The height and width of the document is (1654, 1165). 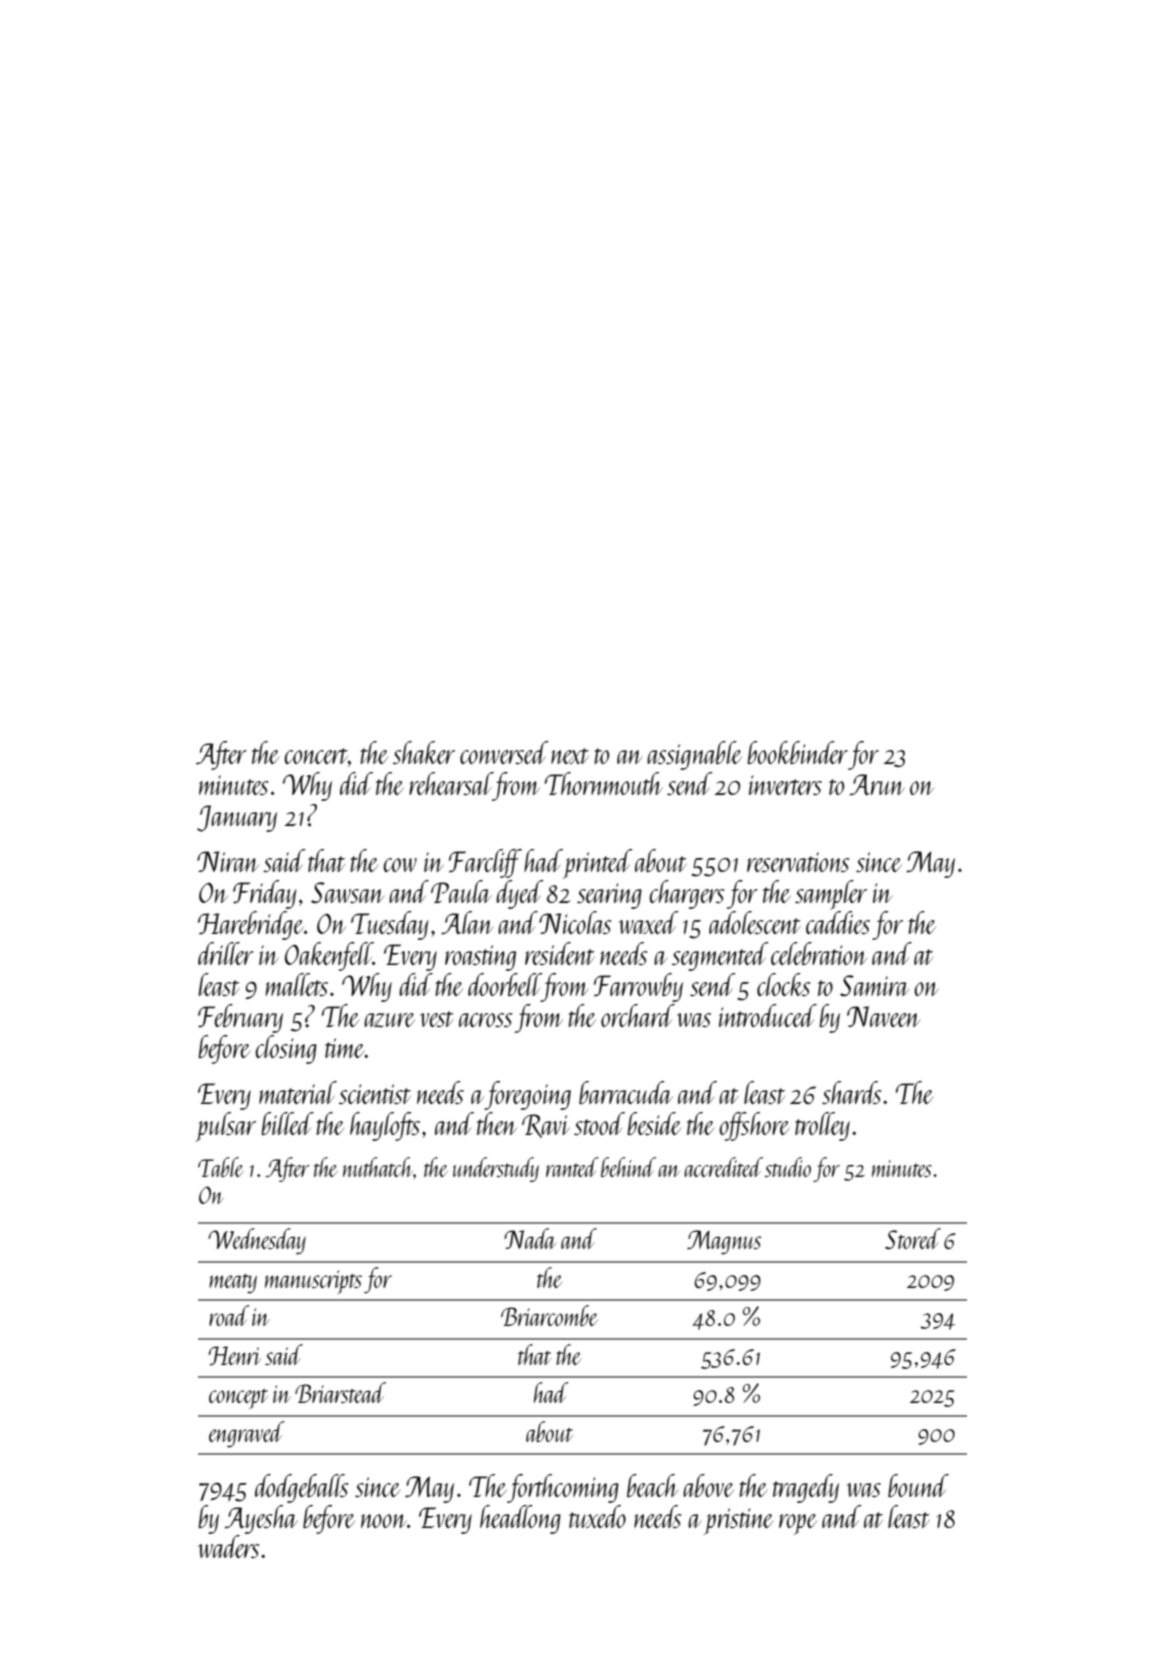 I want to click on beach, so click(x=652, y=1485).
